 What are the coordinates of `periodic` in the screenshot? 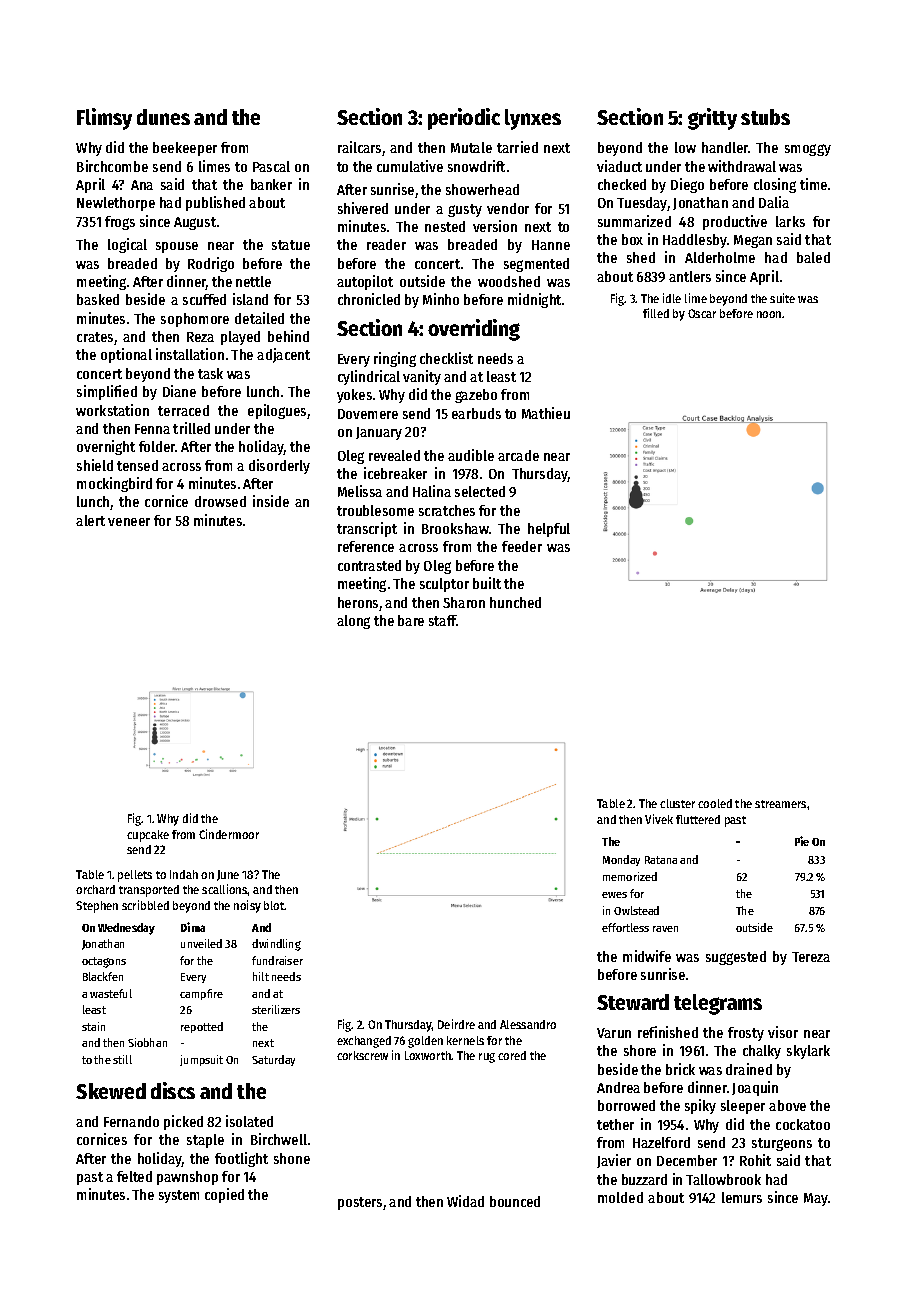 It's located at (464, 119).
